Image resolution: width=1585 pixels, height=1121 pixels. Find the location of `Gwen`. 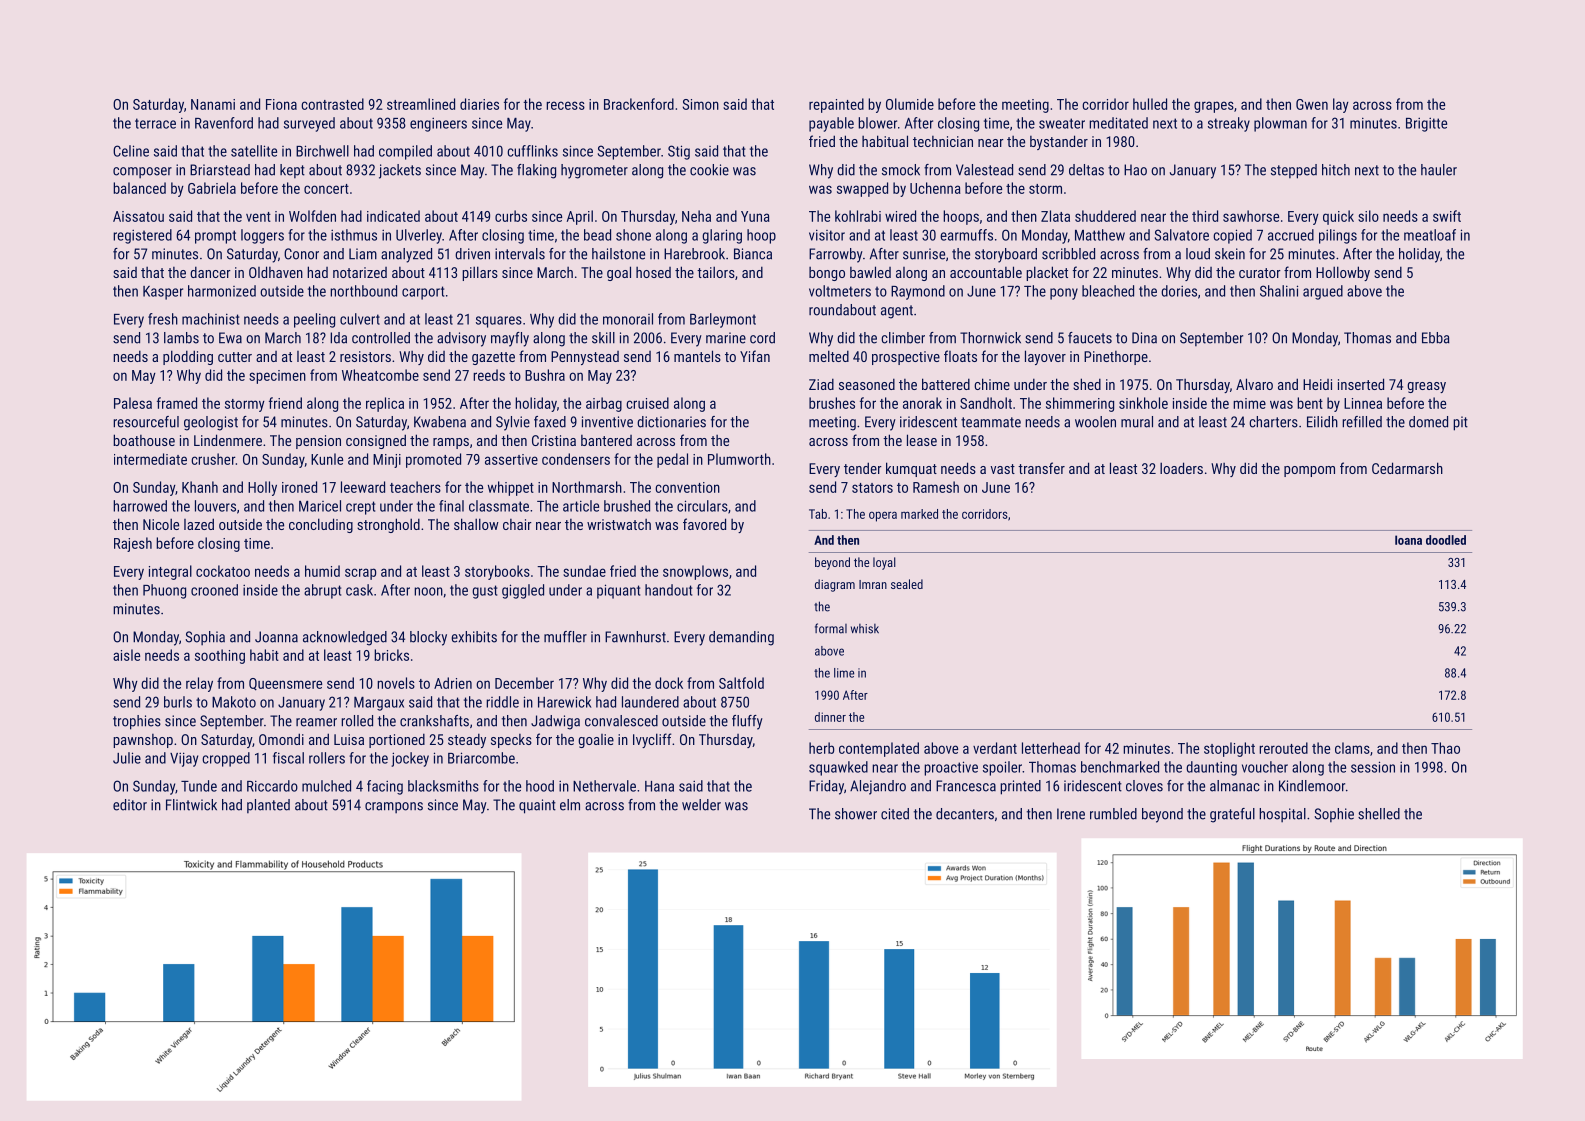

Gwen is located at coordinates (1312, 104).
